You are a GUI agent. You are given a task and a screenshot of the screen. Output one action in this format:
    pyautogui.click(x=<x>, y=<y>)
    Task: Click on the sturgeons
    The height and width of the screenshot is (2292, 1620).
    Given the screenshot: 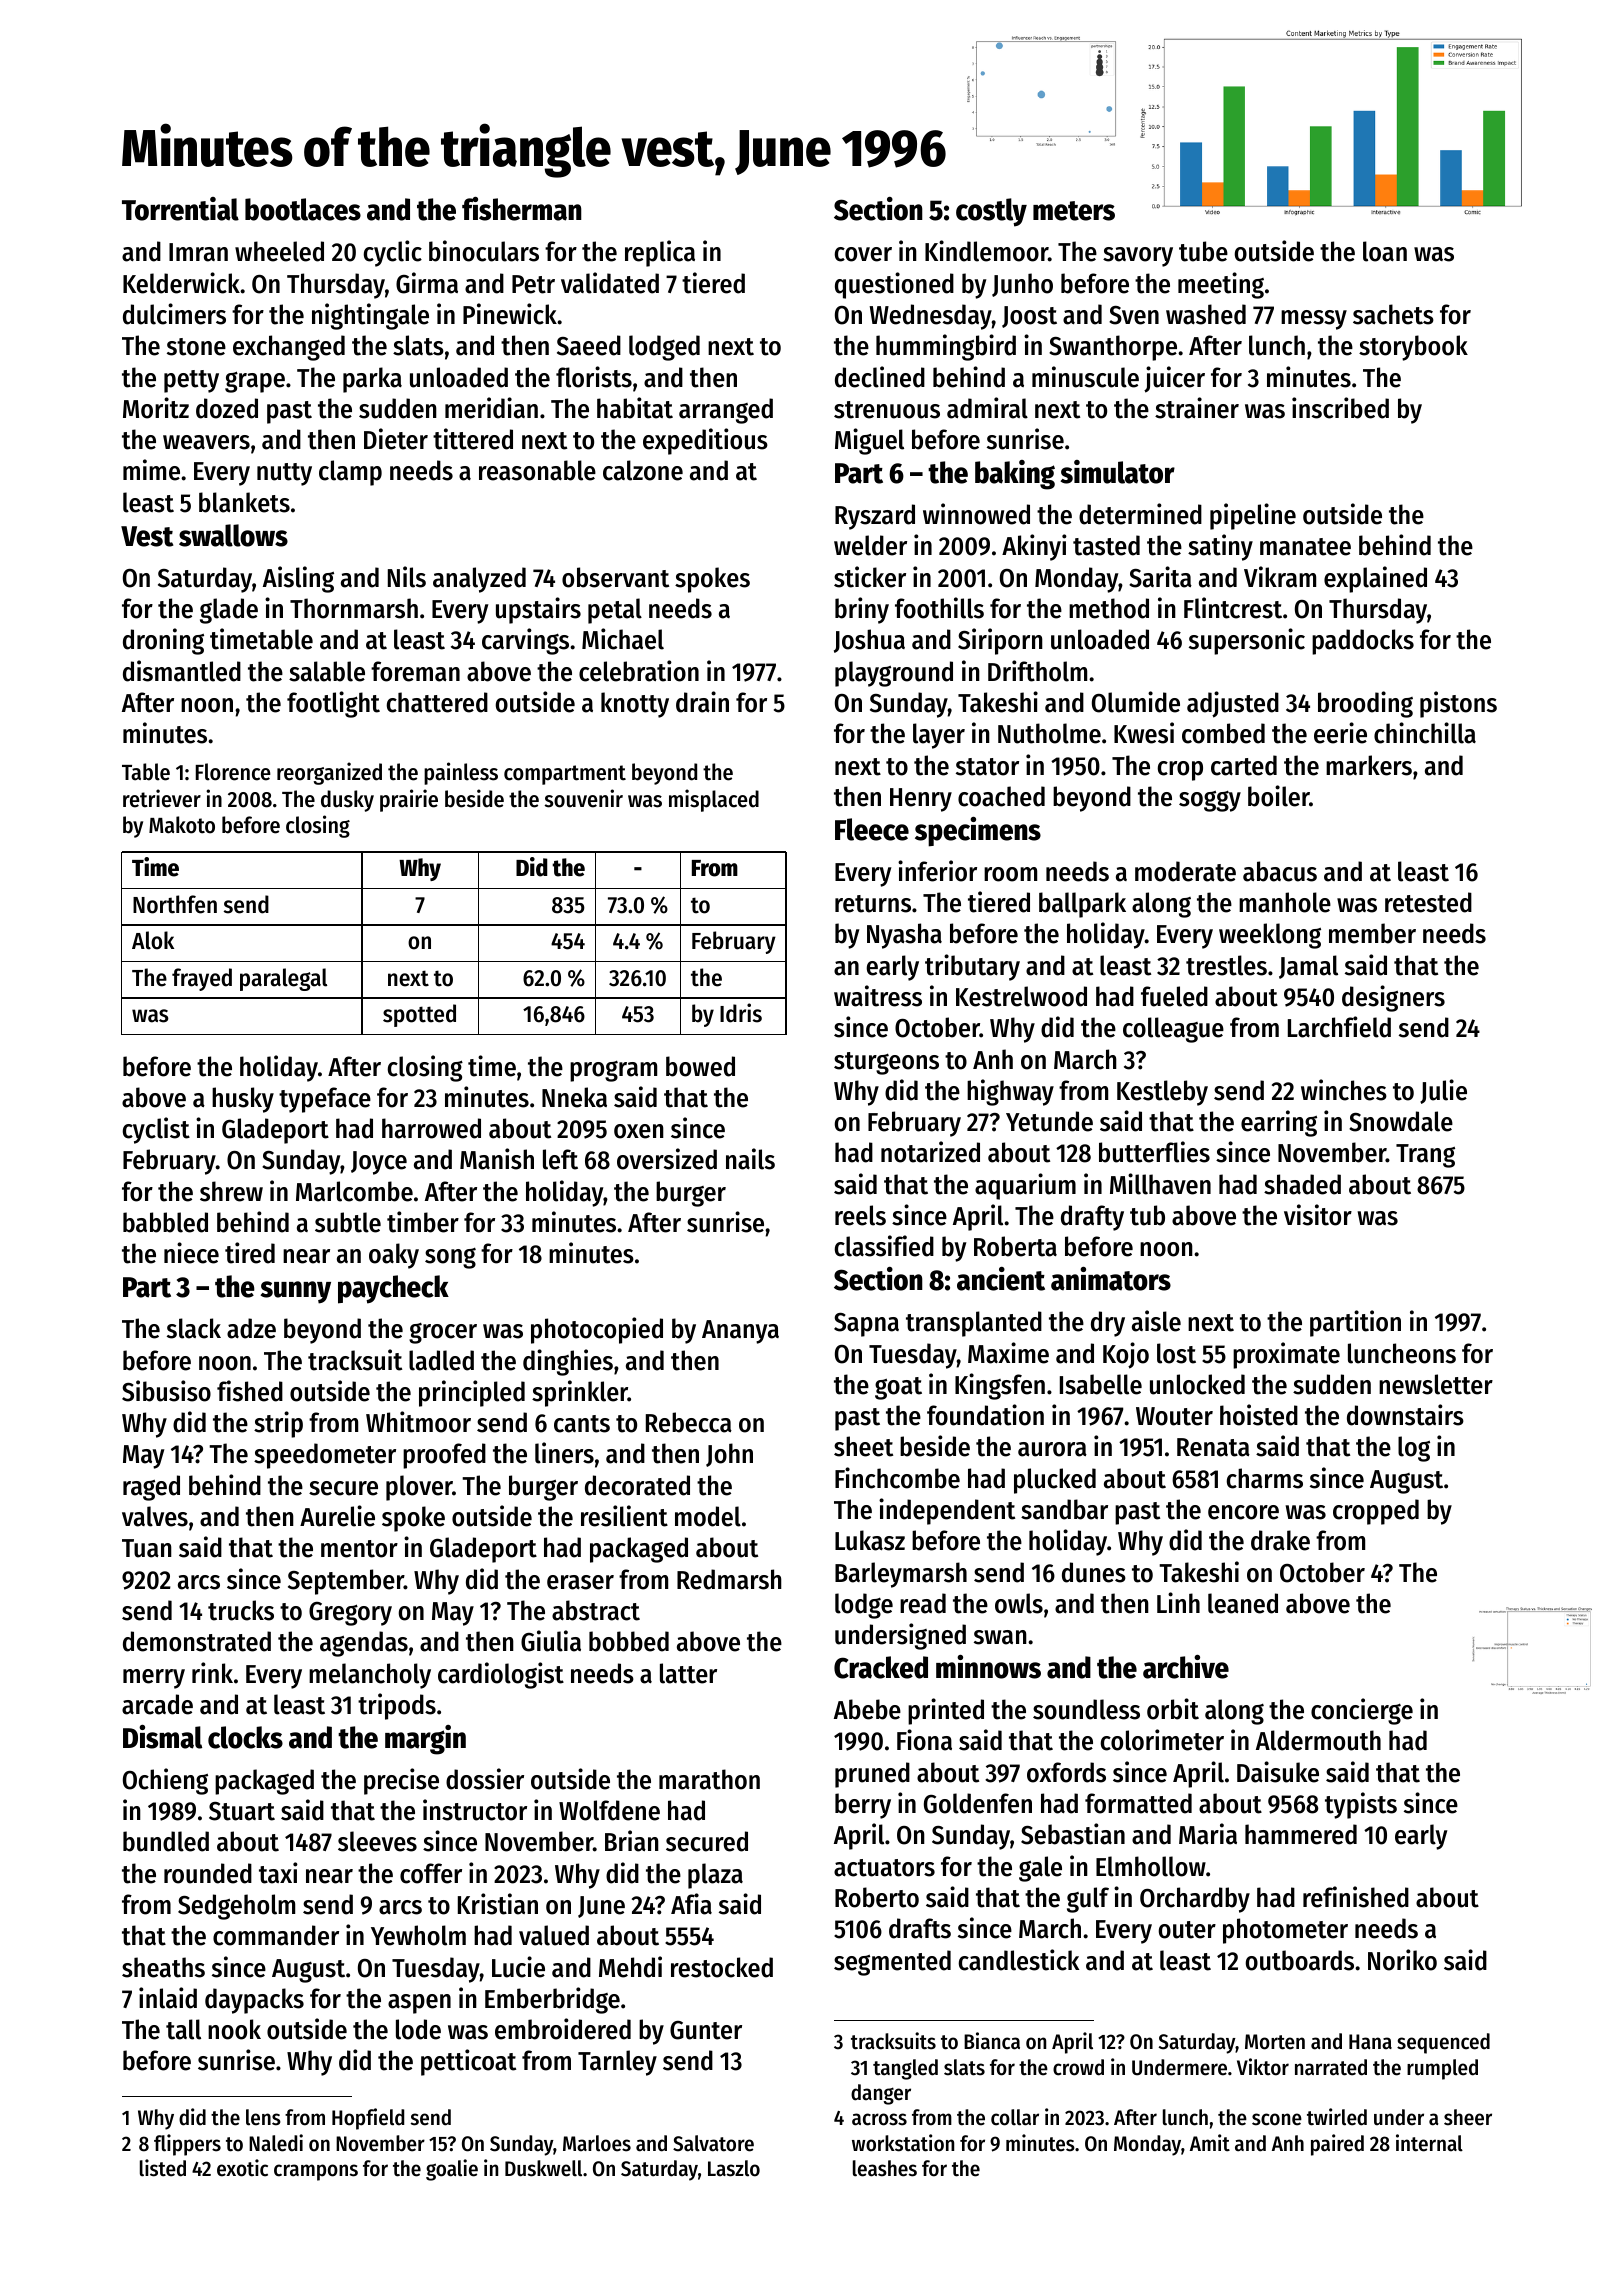 What is the action you would take?
    pyautogui.click(x=886, y=1063)
